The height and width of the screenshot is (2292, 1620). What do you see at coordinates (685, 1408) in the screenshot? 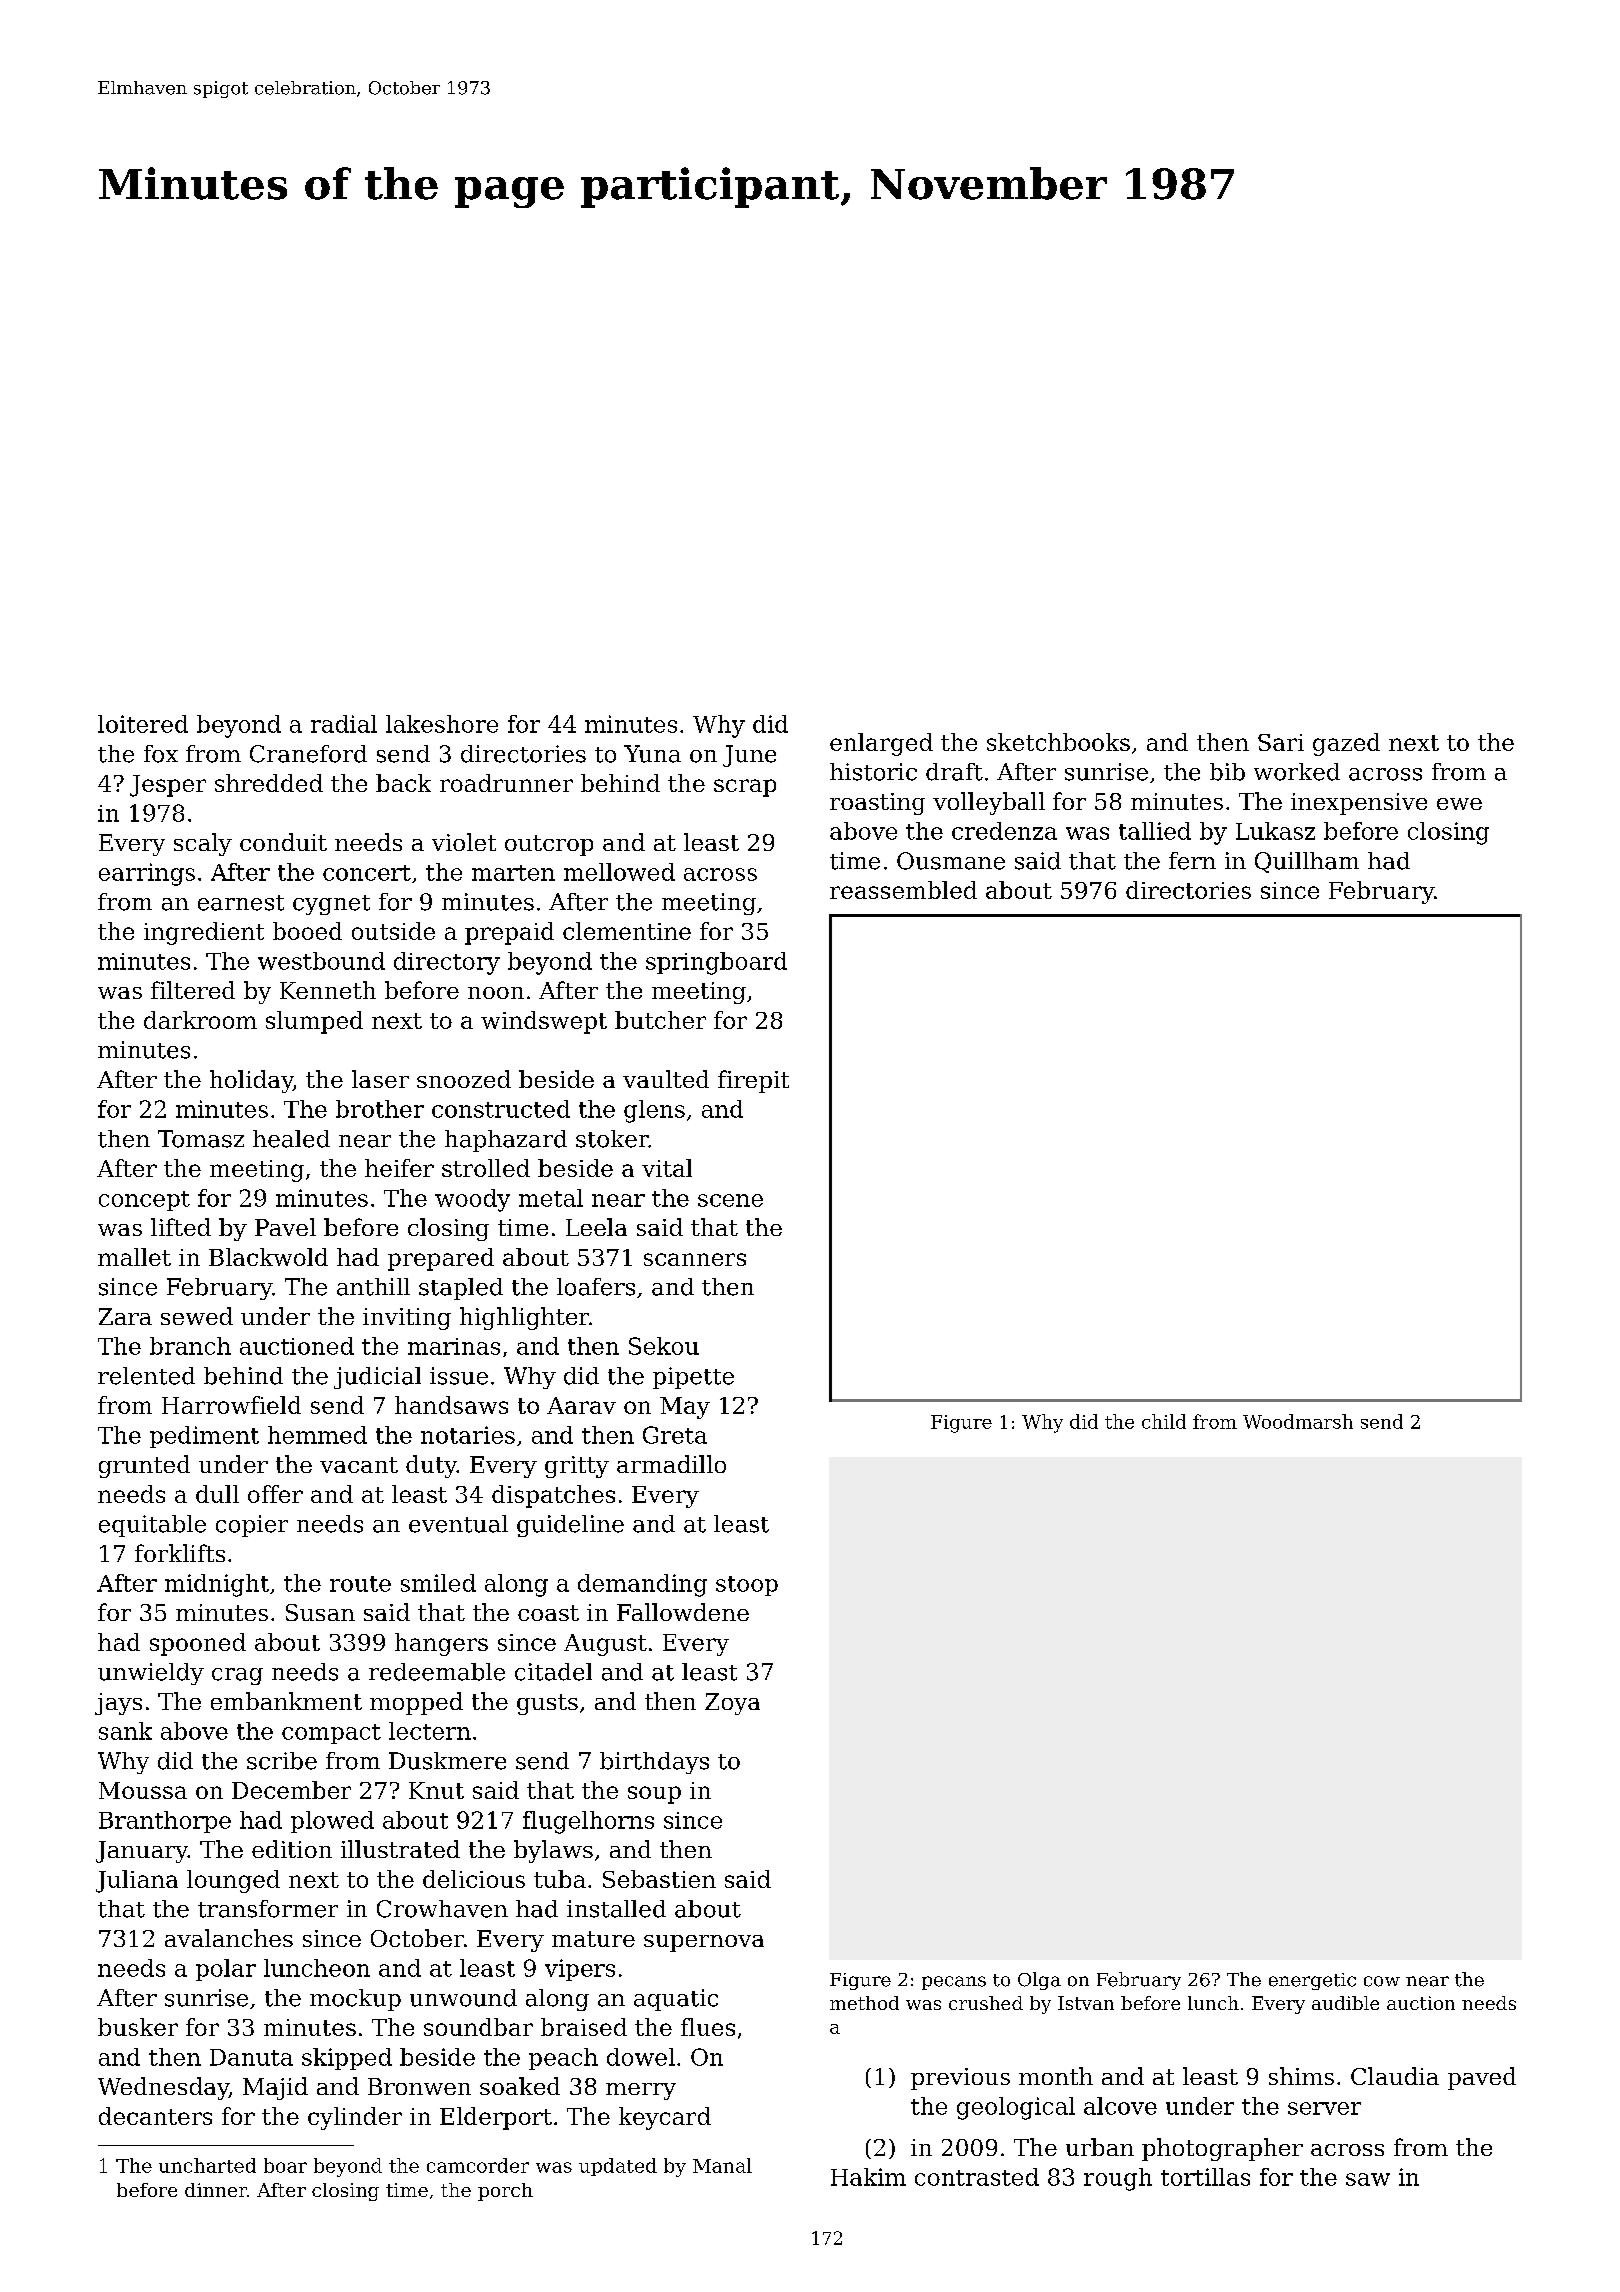
I see `May` at bounding box center [685, 1408].
